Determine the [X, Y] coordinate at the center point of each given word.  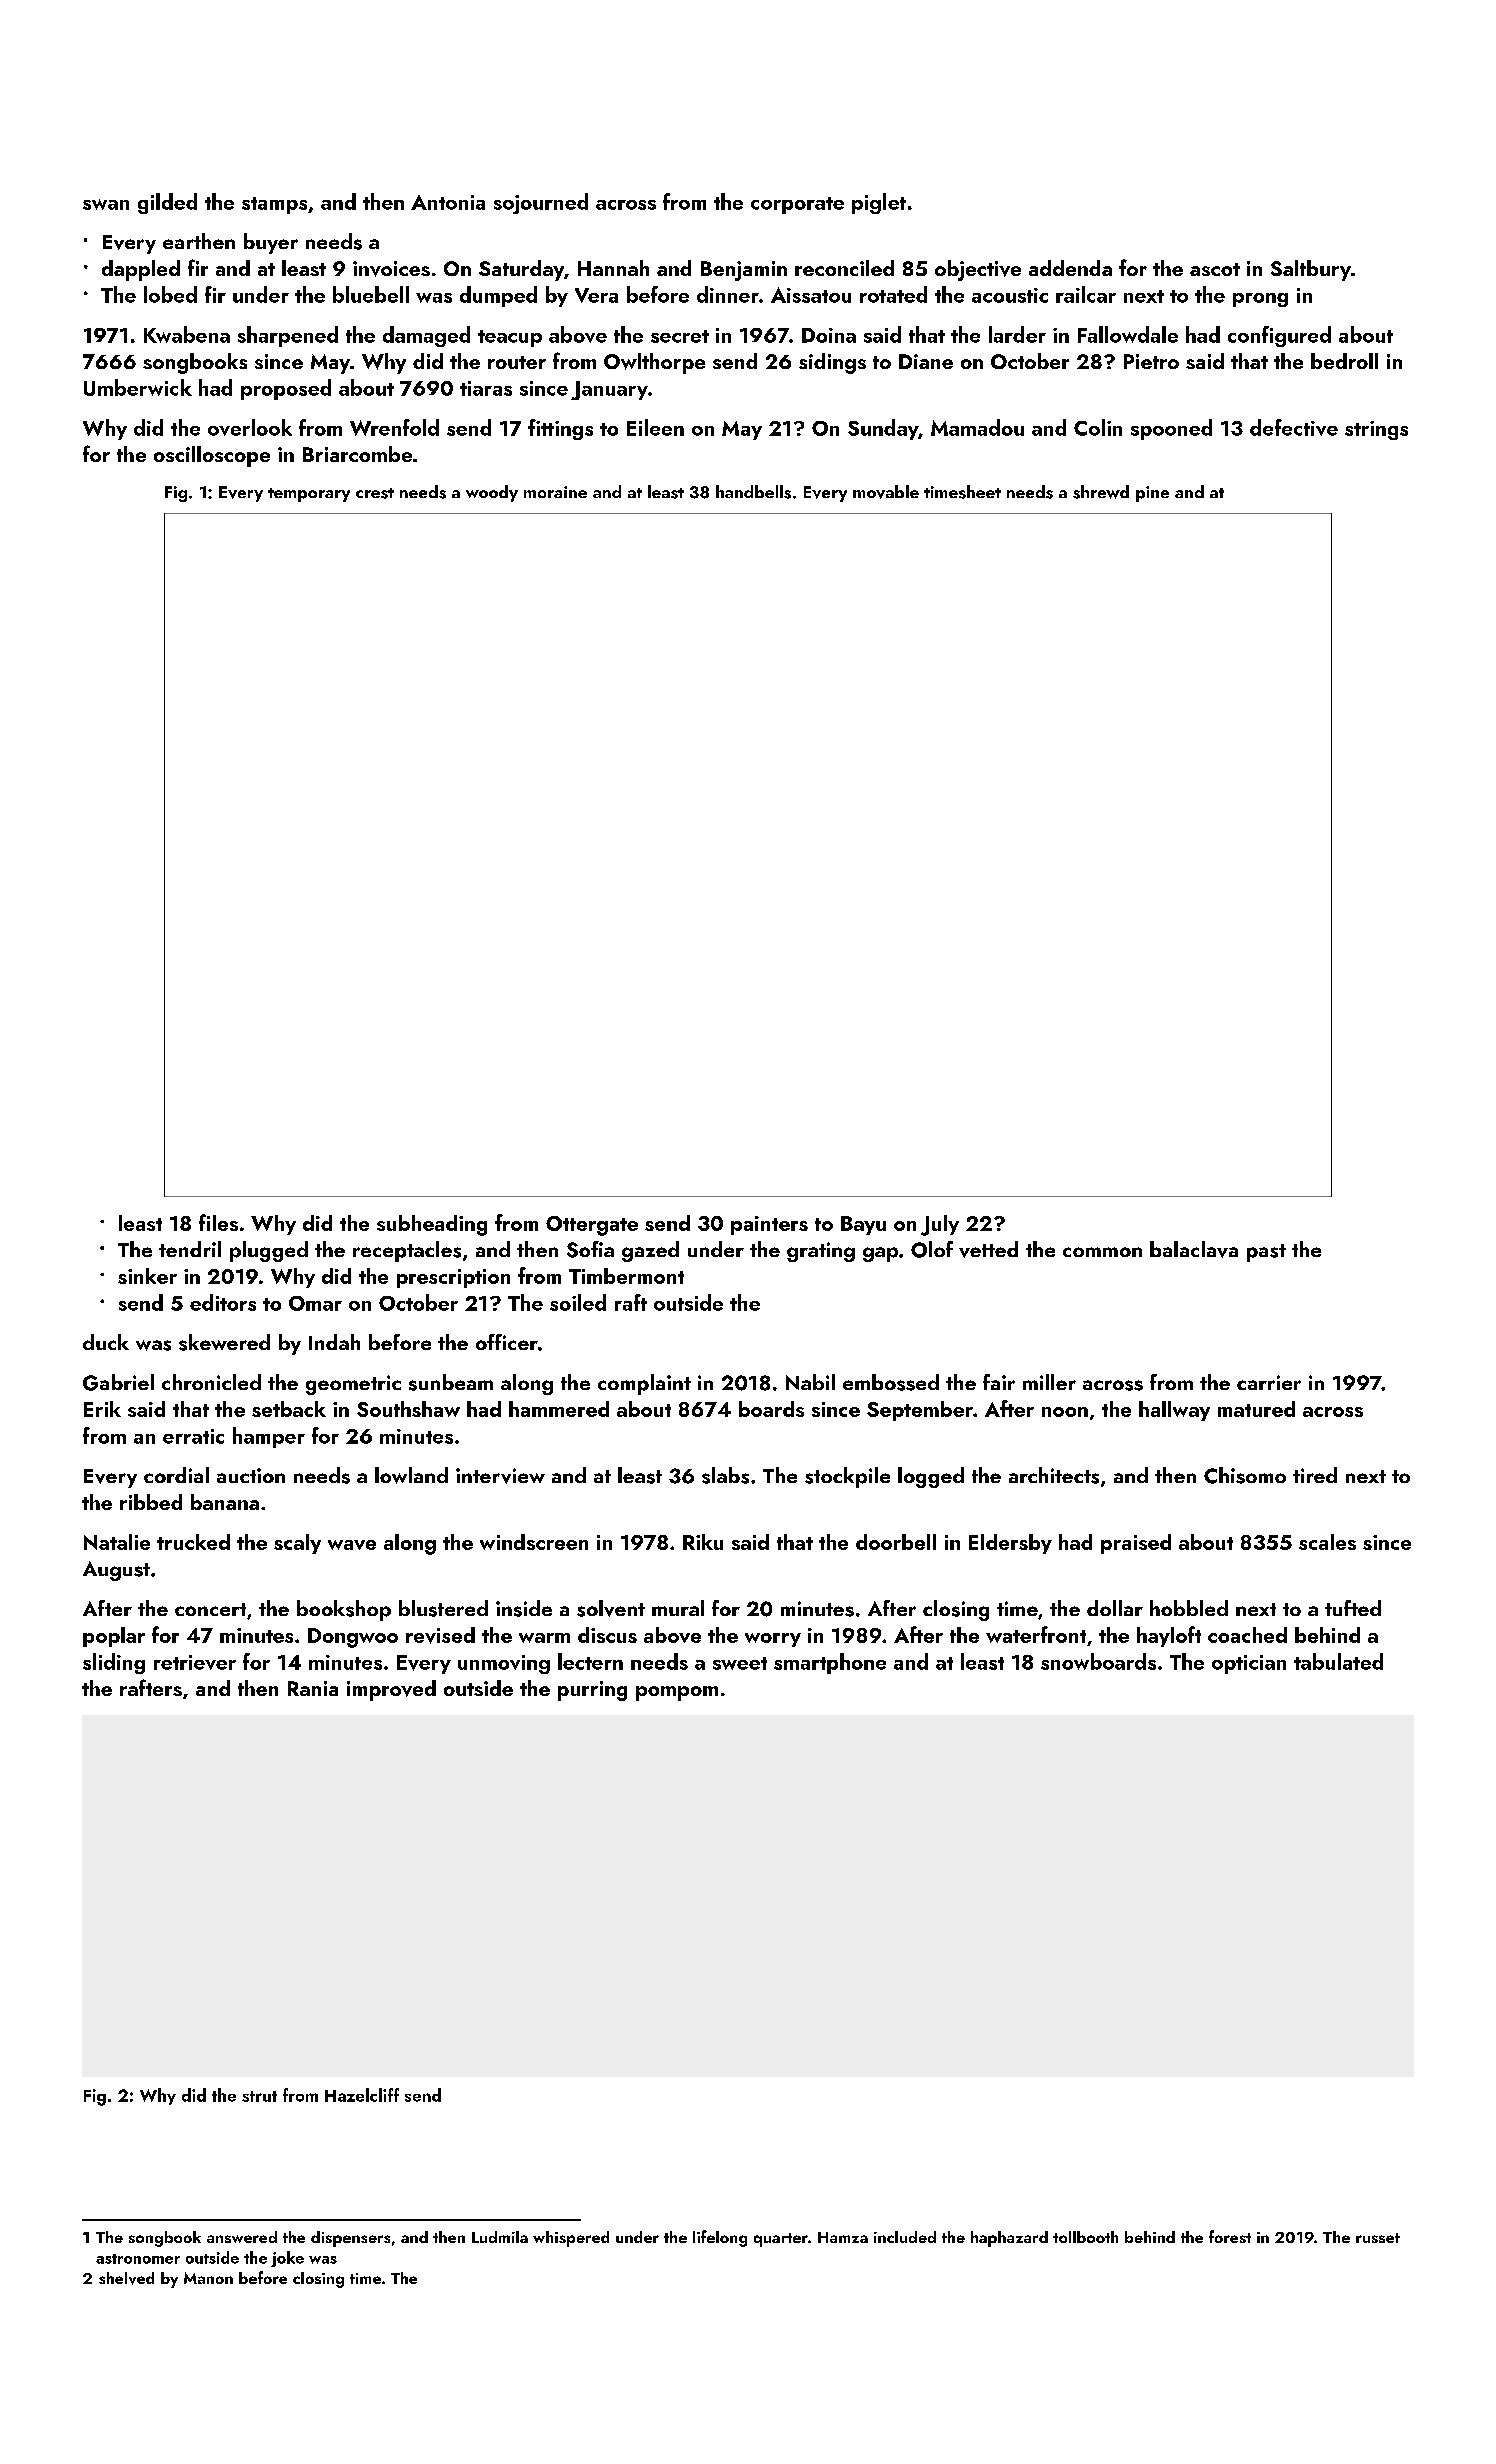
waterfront [1036, 1634]
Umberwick [138, 387]
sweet [740, 1663]
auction [251, 1475]
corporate [797, 205]
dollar [1115, 1608]
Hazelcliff [362, 2095]
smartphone [830, 1663]
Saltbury [1311, 270]
